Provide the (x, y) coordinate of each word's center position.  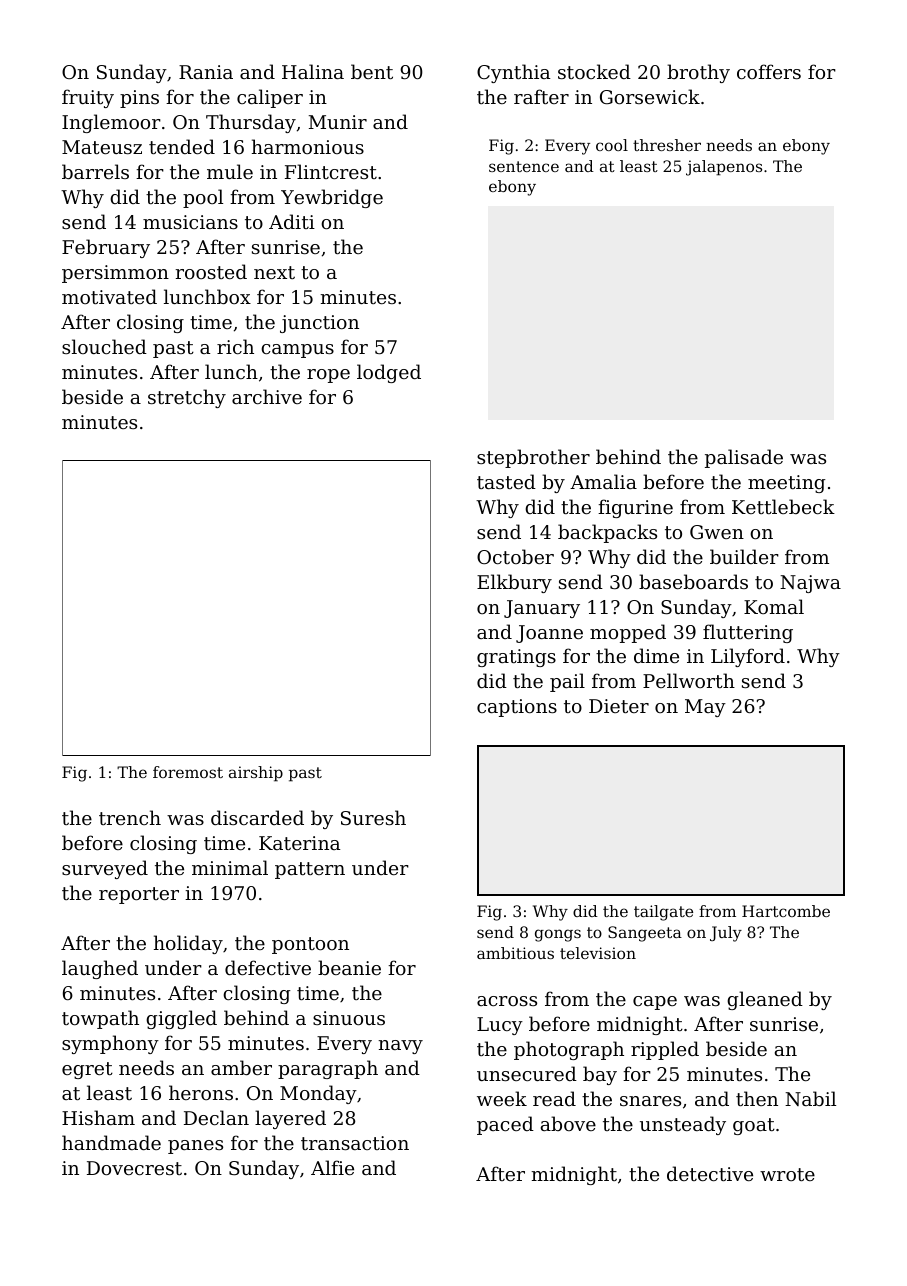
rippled (665, 1050)
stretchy (187, 398)
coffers (769, 71)
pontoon (310, 945)
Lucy (500, 1026)
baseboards (693, 581)
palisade (744, 458)
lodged (389, 373)
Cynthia (513, 73)
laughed (100, 969)
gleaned (765, 1000)
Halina (313, 71)
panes (195, 1147)
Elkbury (514, 583)
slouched (104, 346)
